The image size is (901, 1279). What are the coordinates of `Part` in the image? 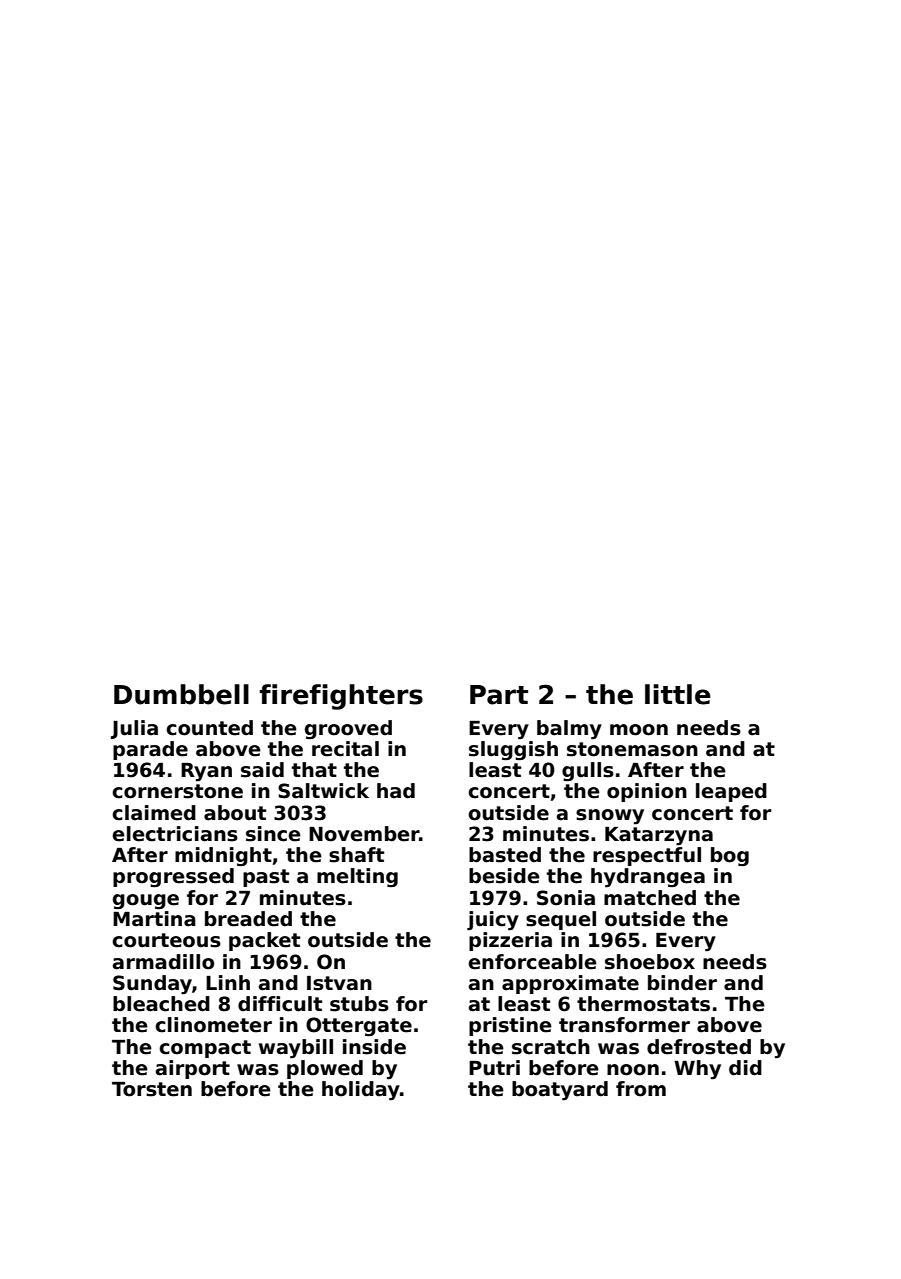 It's located at (499, 695).
